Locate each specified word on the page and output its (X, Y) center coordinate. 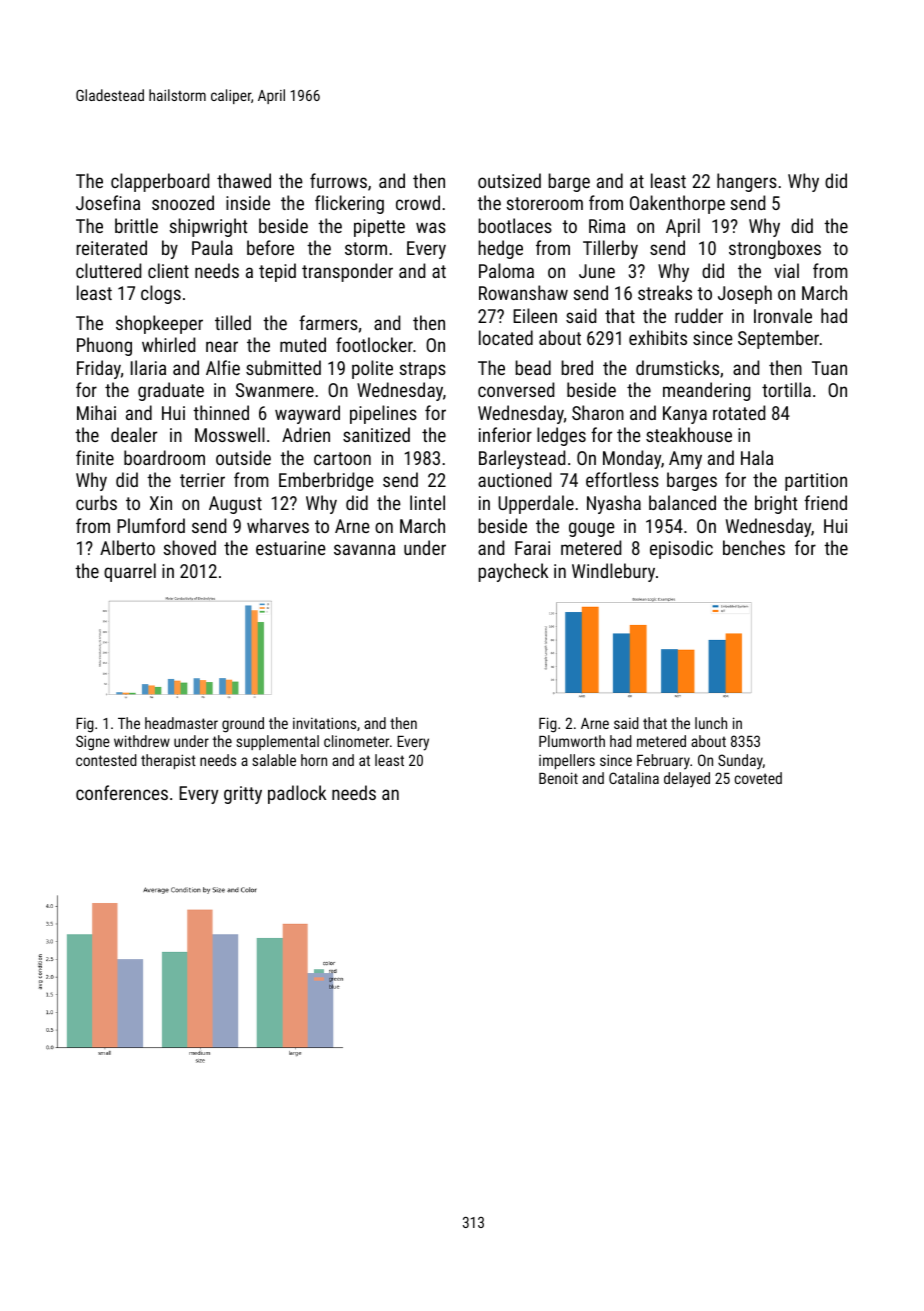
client (168, 270)
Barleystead (522, 459)
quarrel (130, 572)
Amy (685, 460)
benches (754, 547)
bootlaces (515, 225)
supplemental (277, 742)
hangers (747, 182)
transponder (347, 272)
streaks (665, 292)
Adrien (306, 434)
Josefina (108, 202)
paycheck (513, 572)
